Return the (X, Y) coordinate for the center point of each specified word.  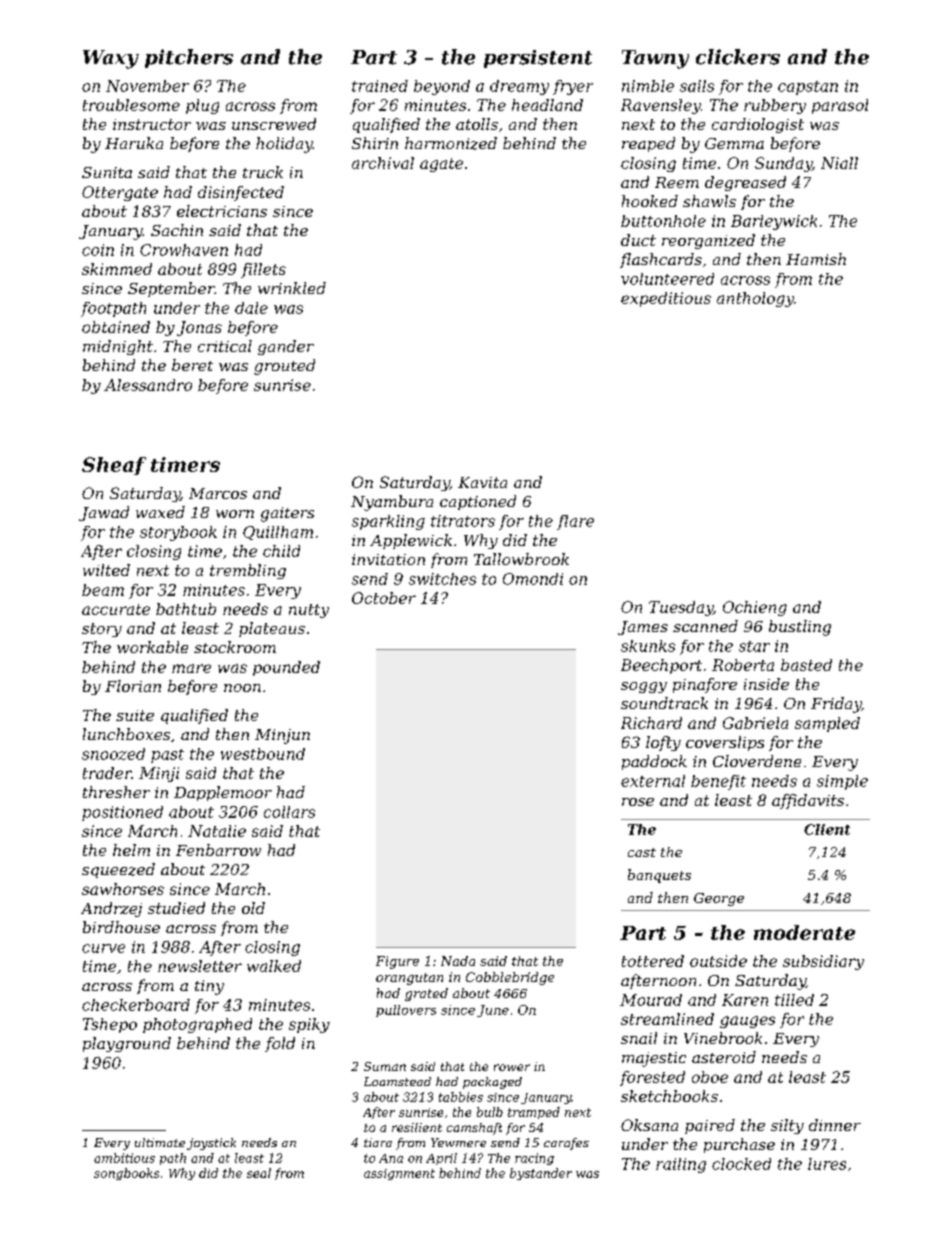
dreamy (519, 87)
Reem (677, 182)
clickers (738, 57)
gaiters (287, 514)
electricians (222, 211)
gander (286, 347)
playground (127, 1044)
